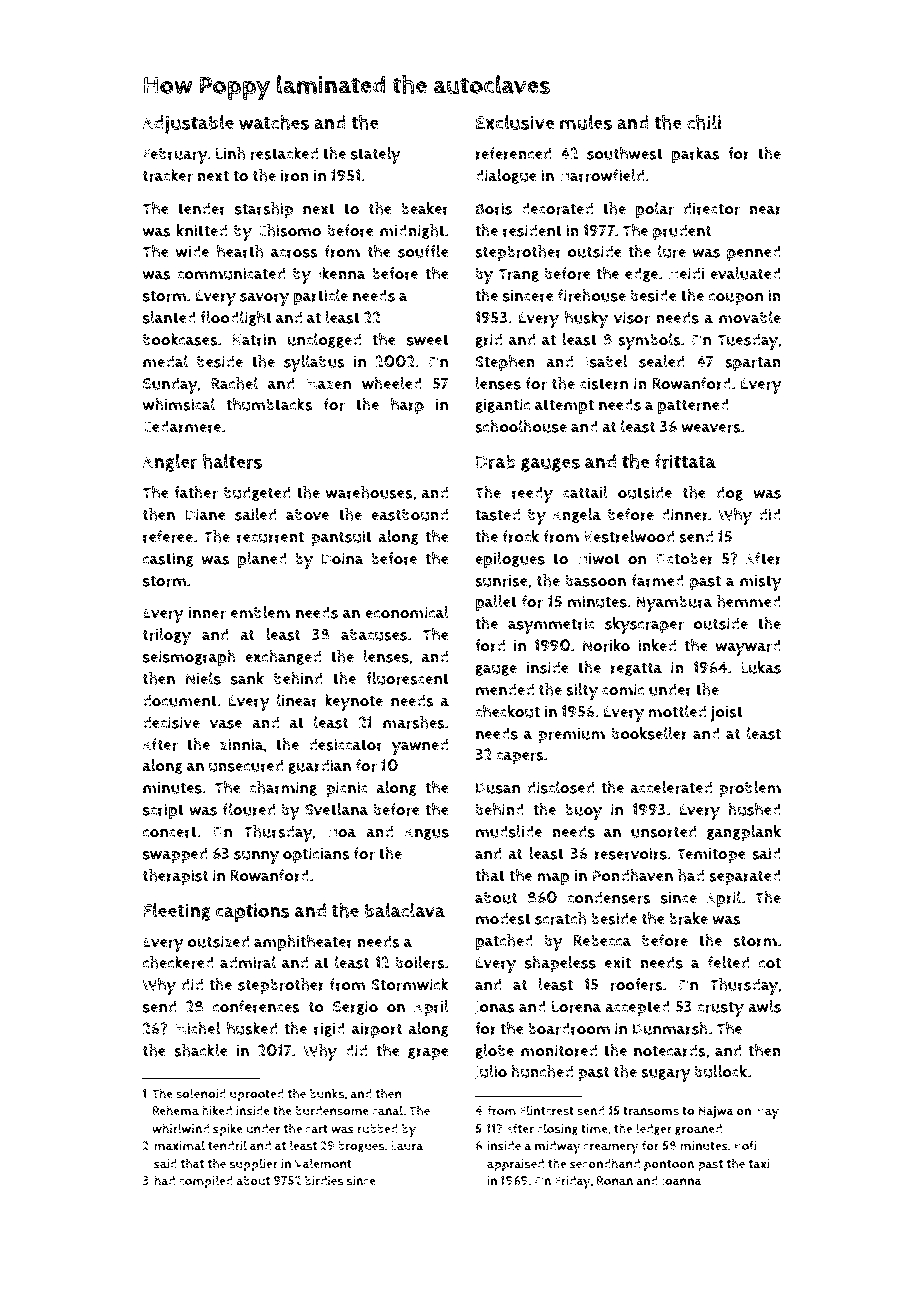 The height and width of the screenshot is (1314, 924). What do you see at coordinates (176, 1110) in the screenshot?
I see `Rehema` at bounding box center [176, 1110].
